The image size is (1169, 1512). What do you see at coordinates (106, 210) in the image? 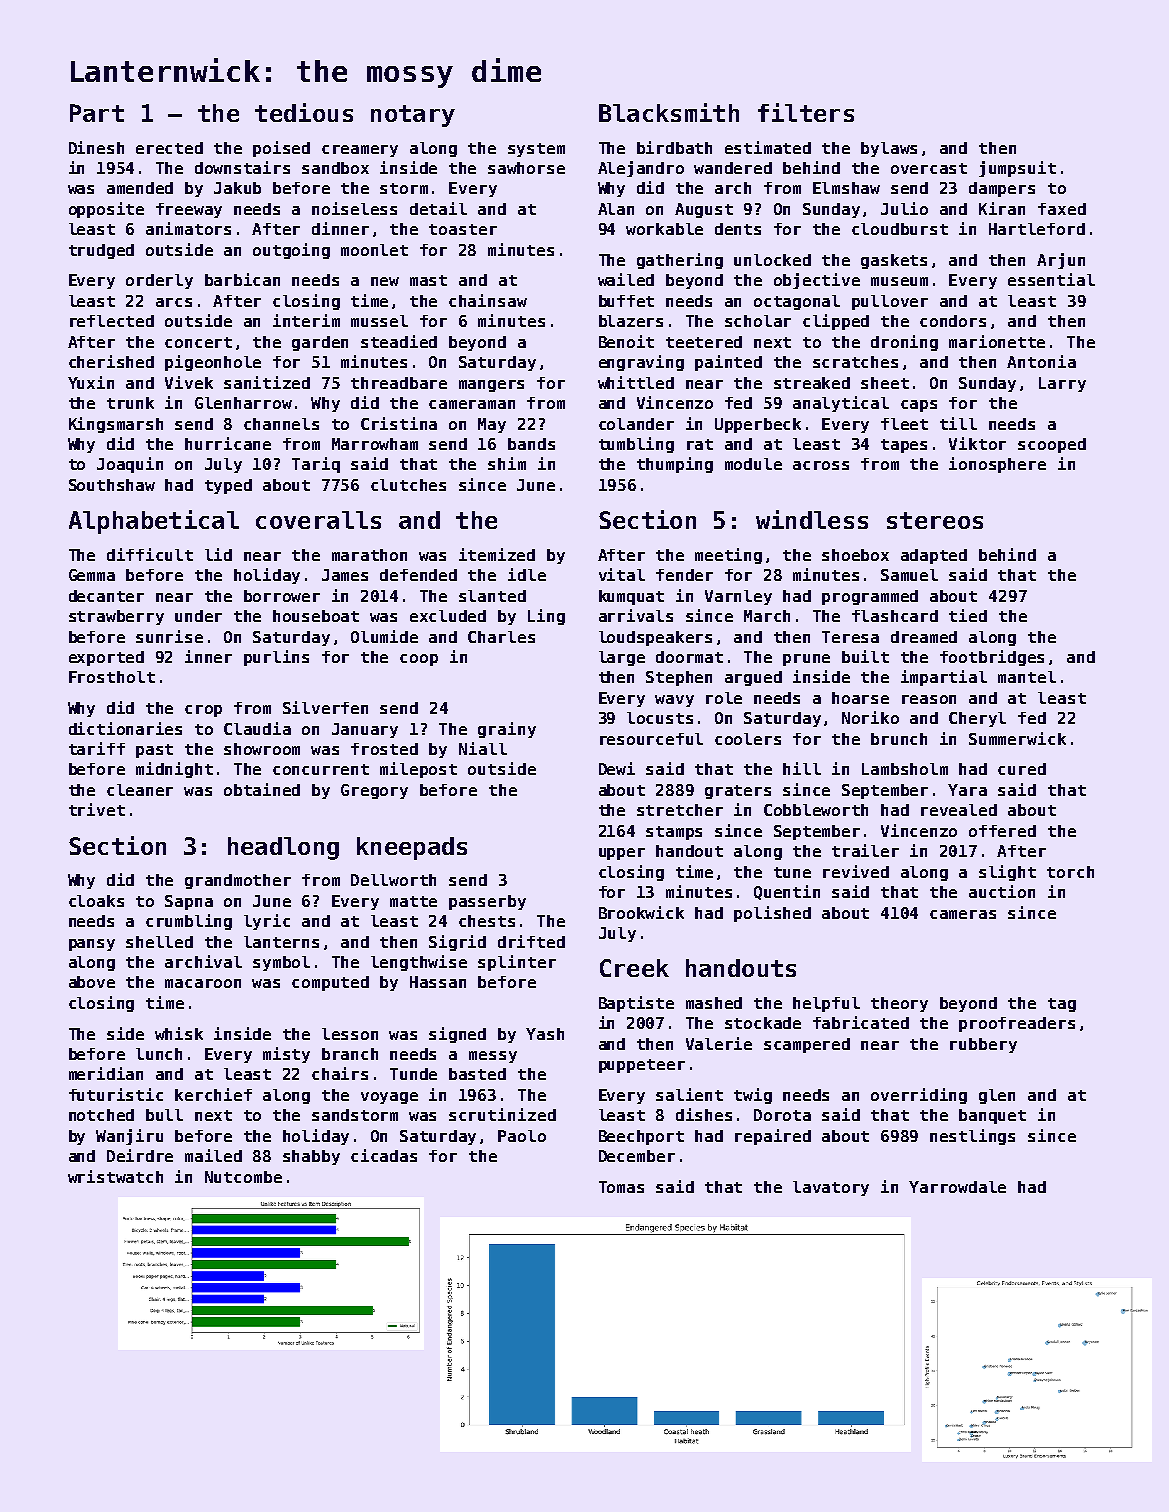
I see `opposite` at bounding box center [106, 210].
